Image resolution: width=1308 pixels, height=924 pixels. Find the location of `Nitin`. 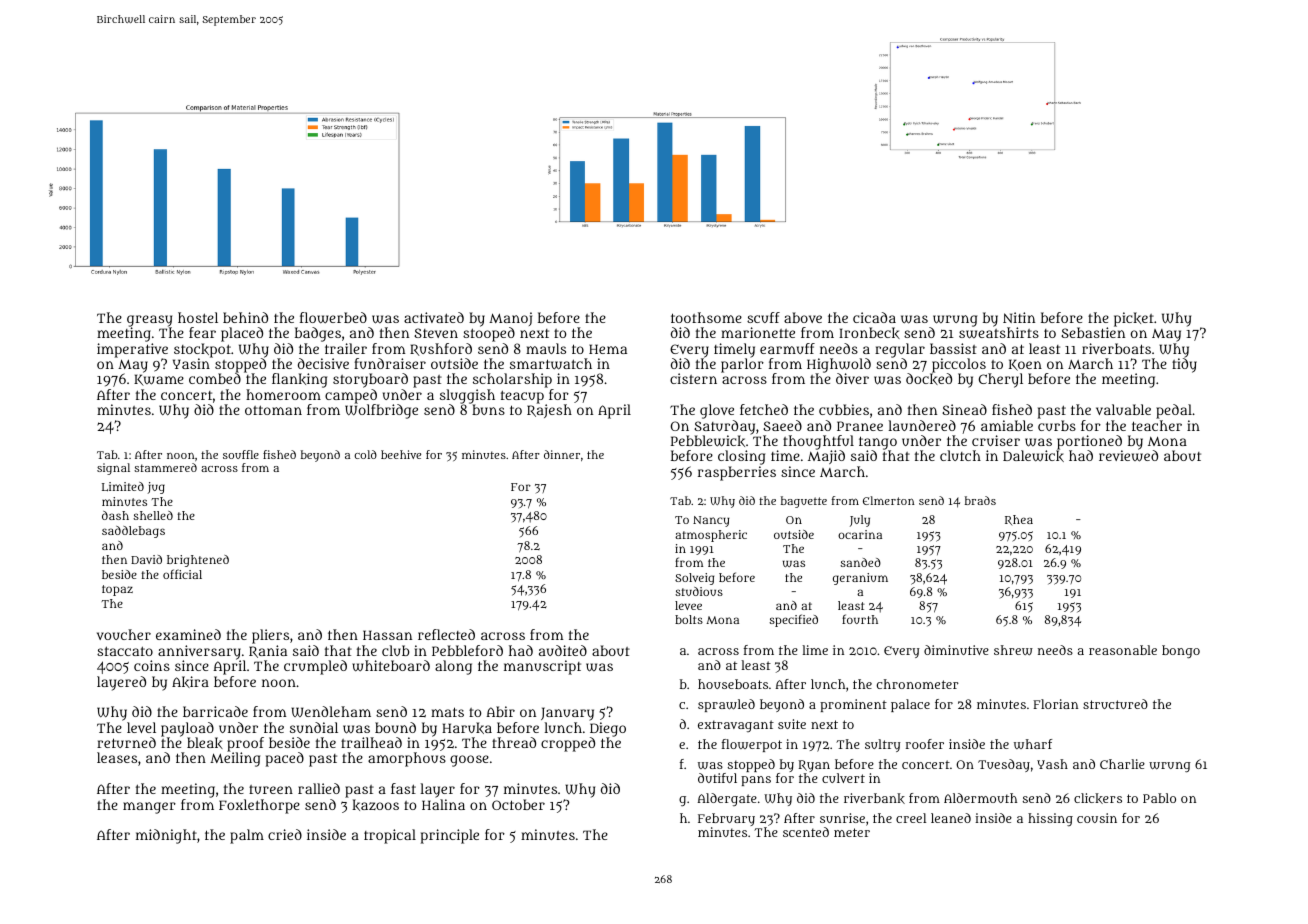

Nitin is located at coordinates (1019, 317).
